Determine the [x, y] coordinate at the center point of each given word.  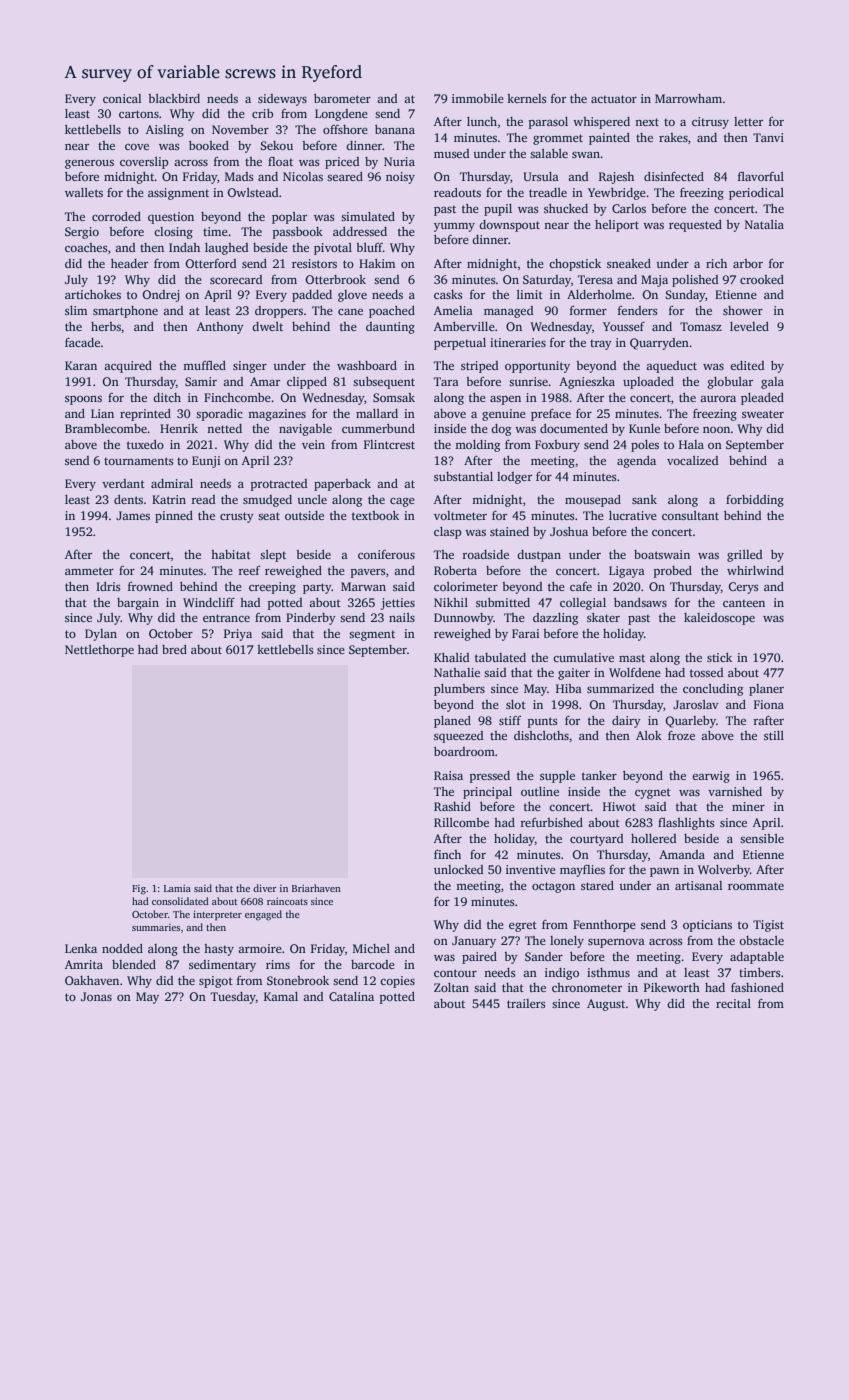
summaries [156, 927]
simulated [368, 216]
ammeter [89, 571]
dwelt [267, 326]
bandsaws [640, 602]
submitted [503, 602]
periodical [756, 194]
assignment [178, 194]
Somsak [394, 397]
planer [766, 690]
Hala [691, 444]
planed [452, 722]
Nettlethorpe [99, 651]
